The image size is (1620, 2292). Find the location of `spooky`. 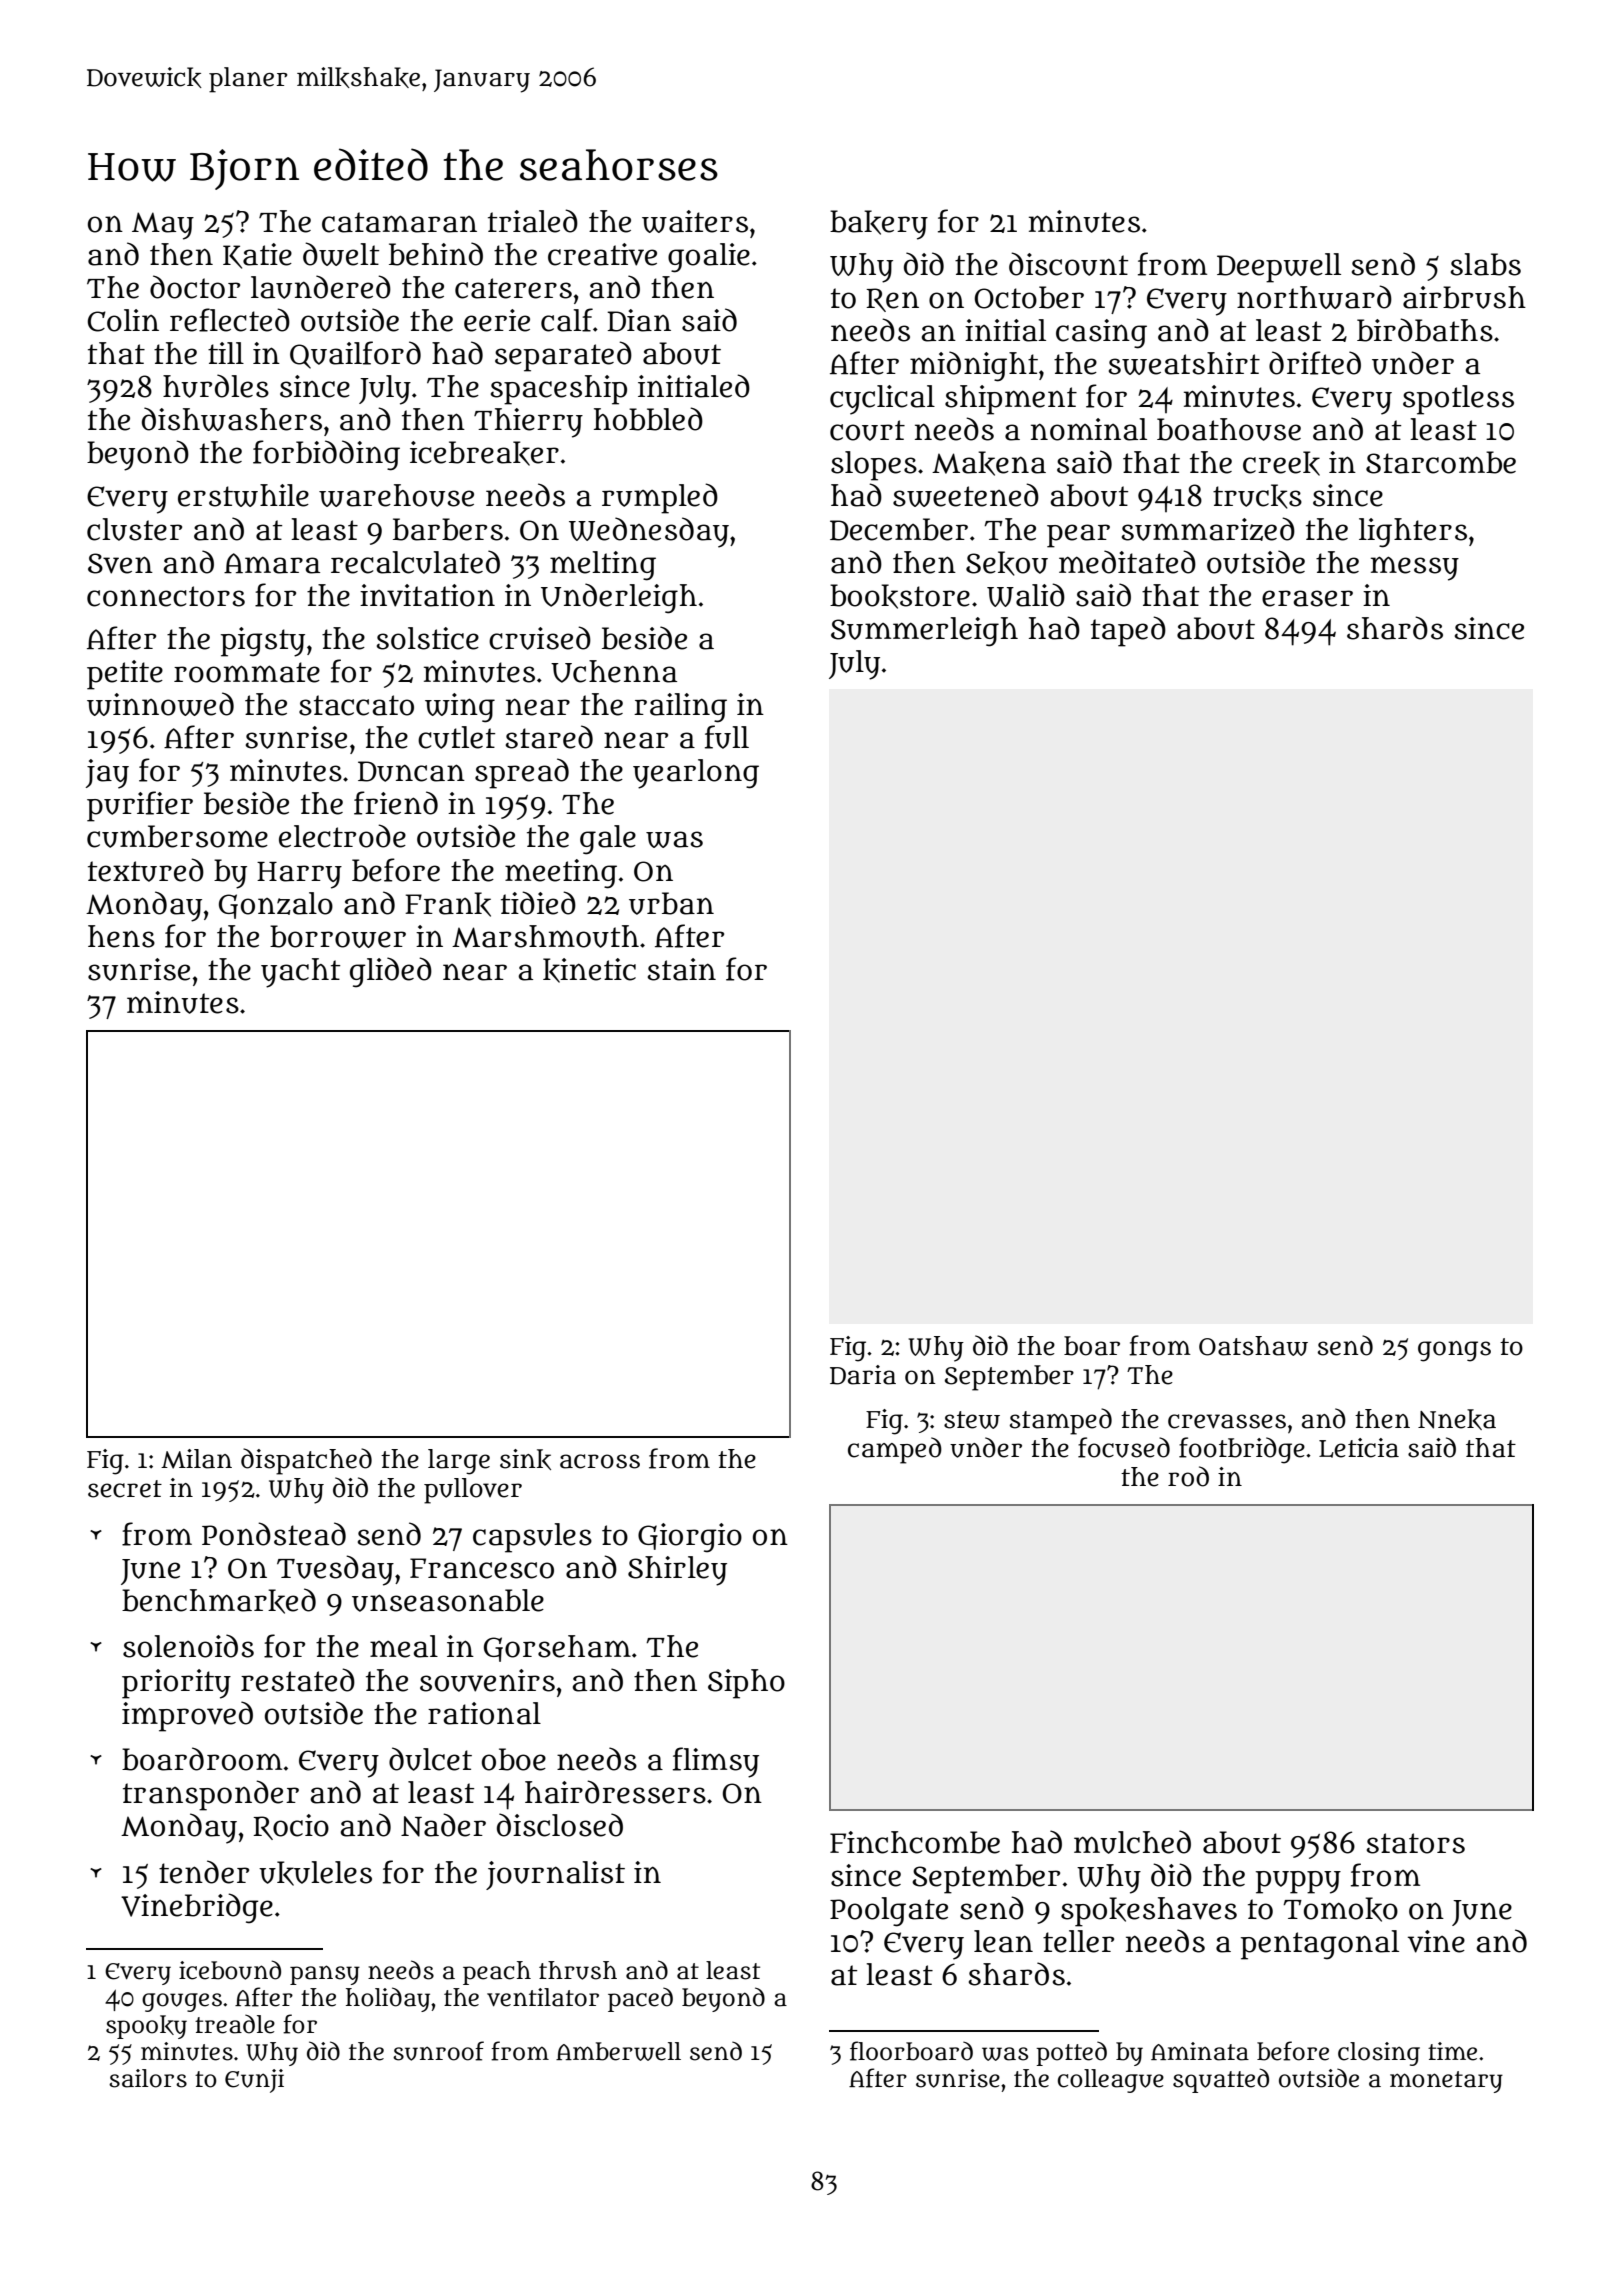

spooky is located at coordinates (146, 2027).
